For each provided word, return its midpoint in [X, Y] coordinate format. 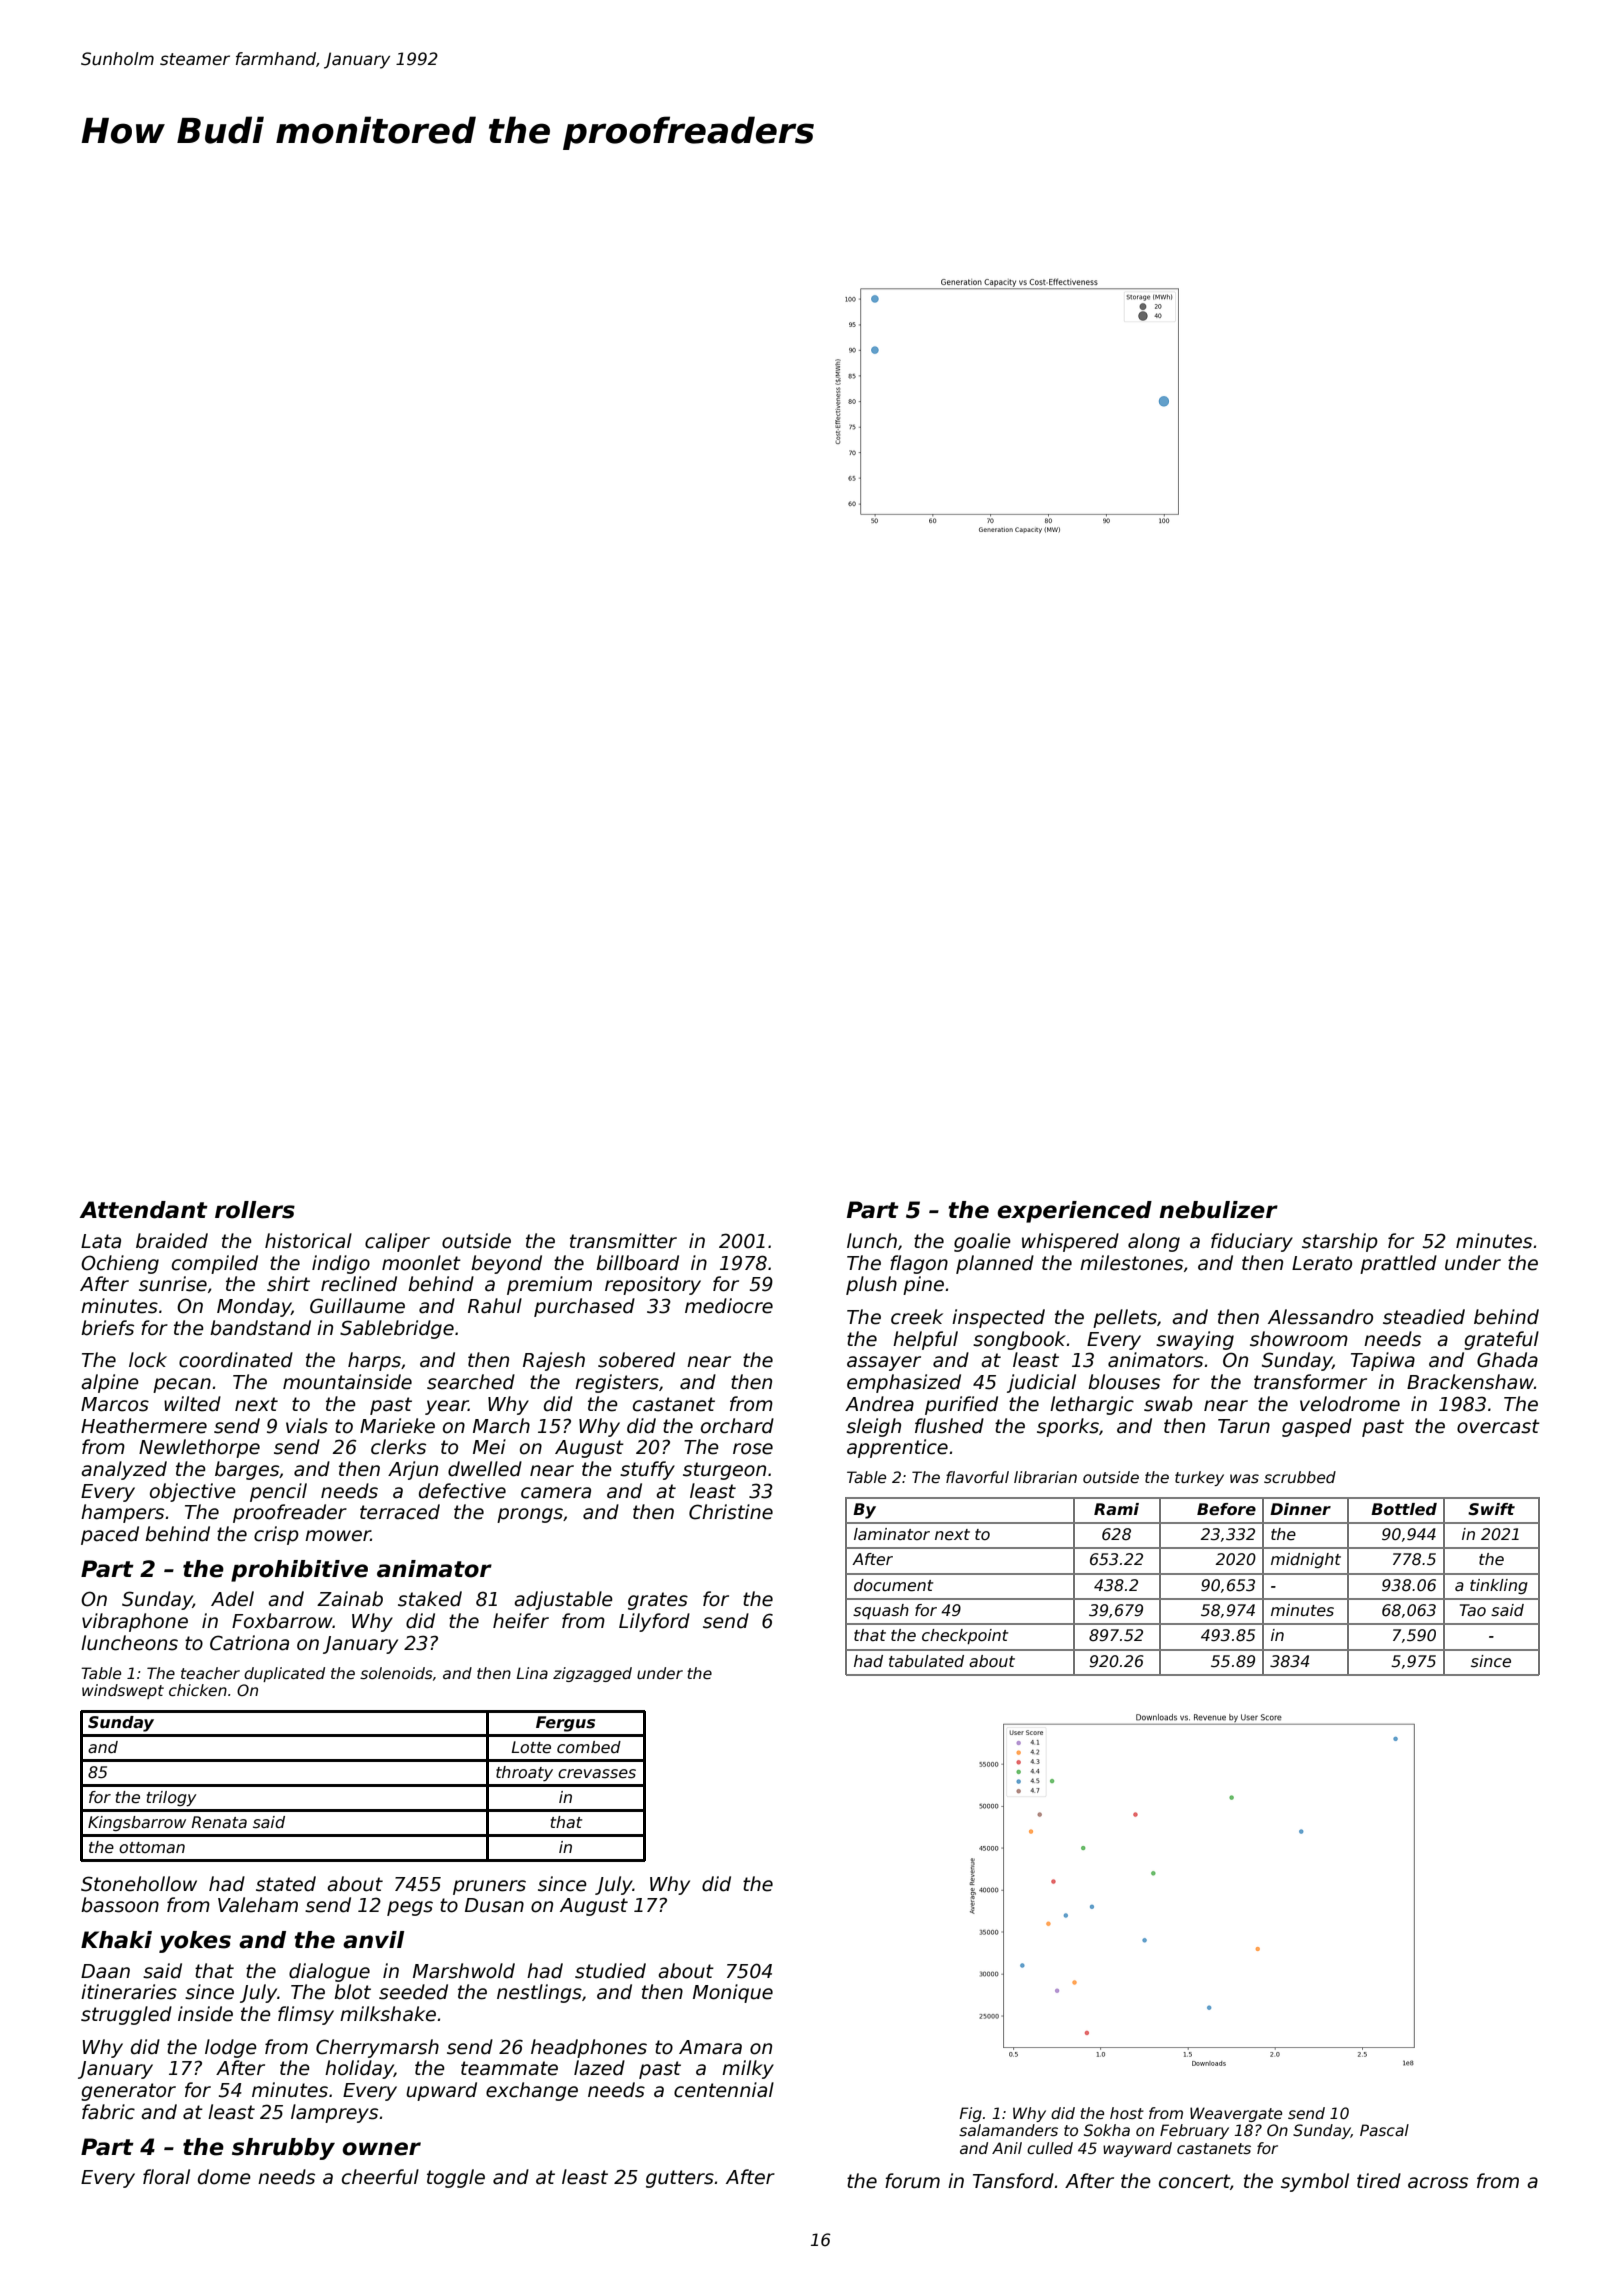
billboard [637, 1263]
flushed [949, 1426]
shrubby [283, 2149]
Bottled [1404, 1509]
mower [338, 1536]
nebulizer [1218, 1210]
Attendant [143, 1210]
